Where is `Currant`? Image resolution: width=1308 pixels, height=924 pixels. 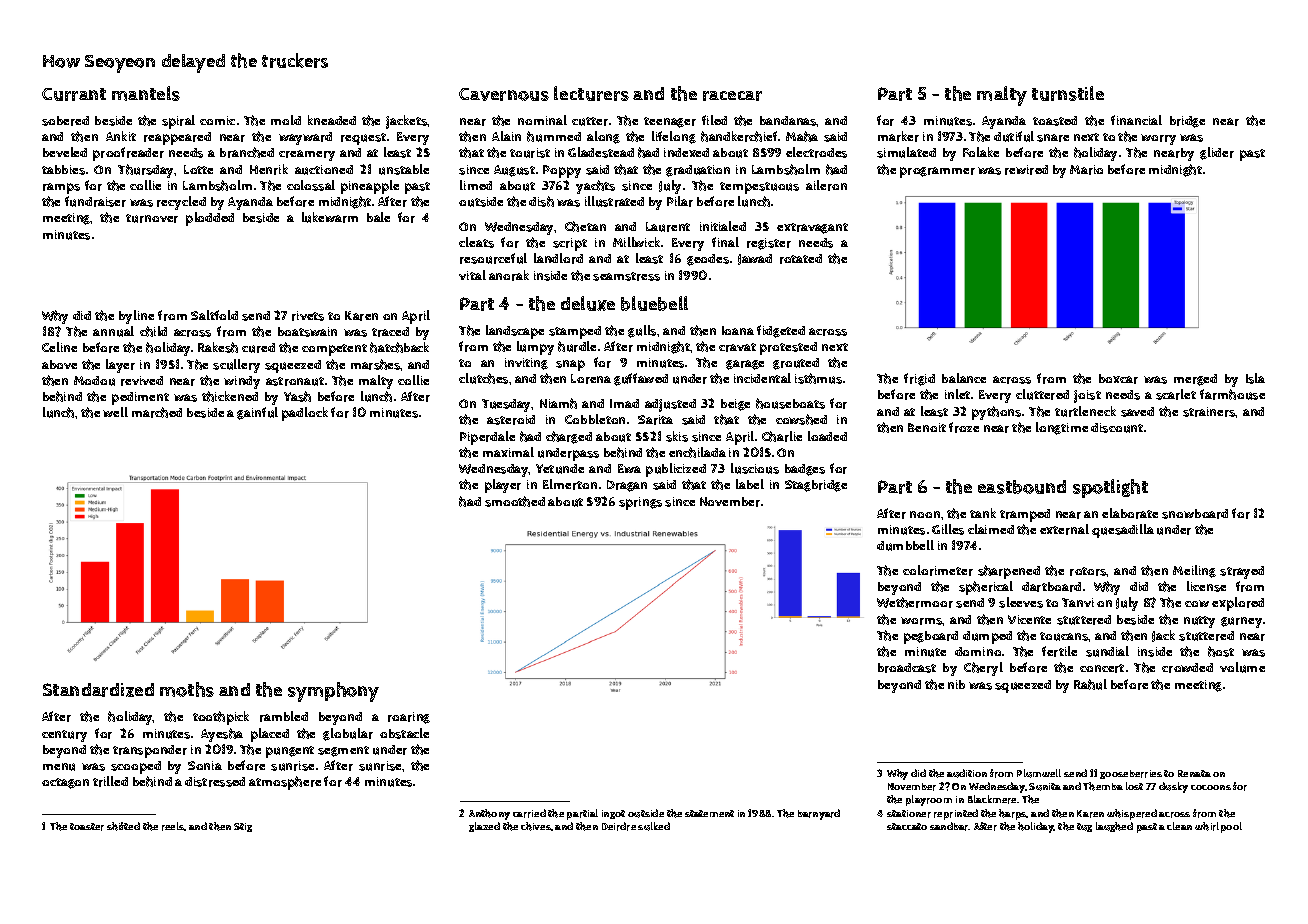
Currant is located at coordinates (74, 94).
